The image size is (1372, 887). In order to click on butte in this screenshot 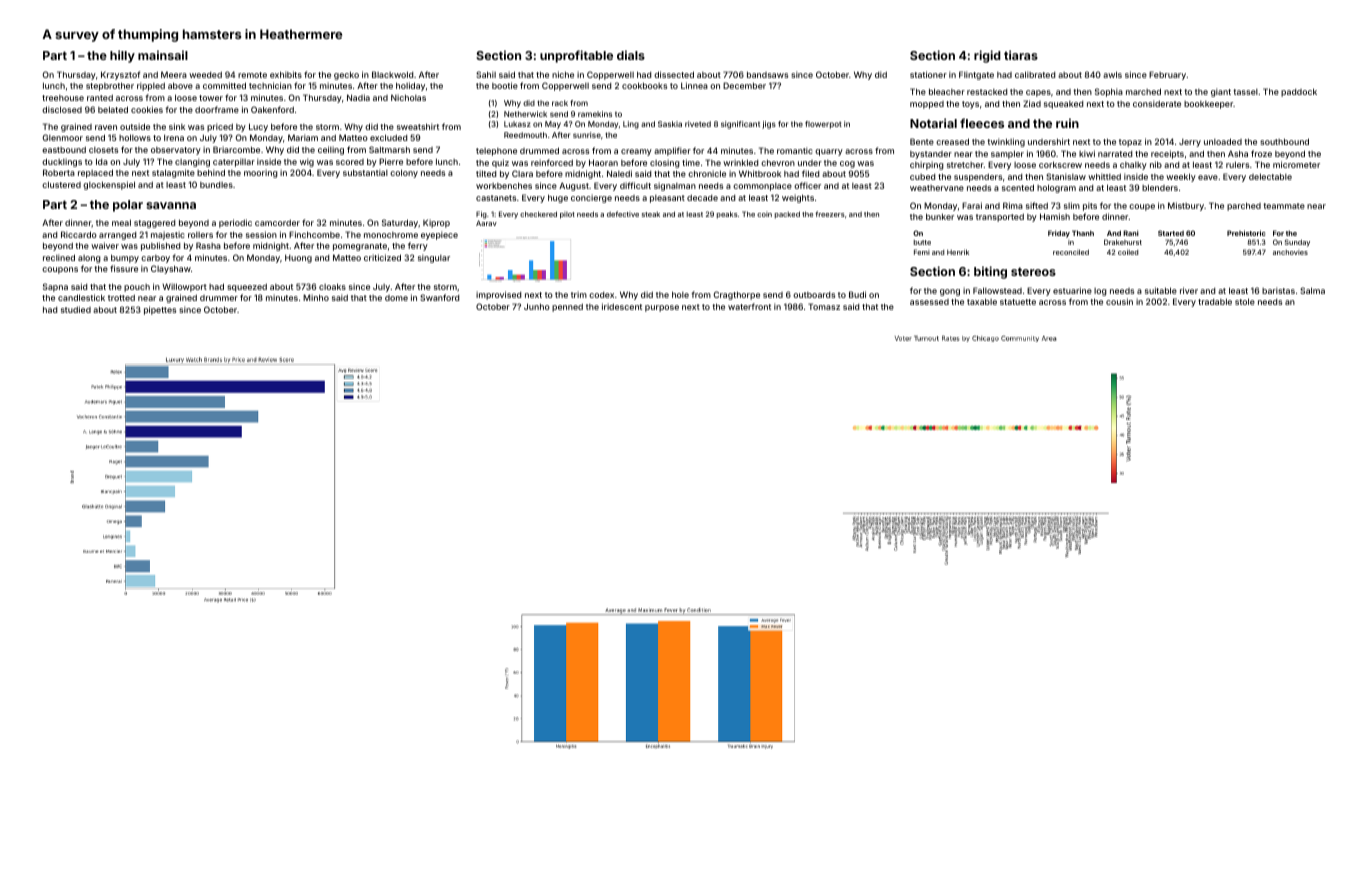, I will do `click(922, 242)`.
